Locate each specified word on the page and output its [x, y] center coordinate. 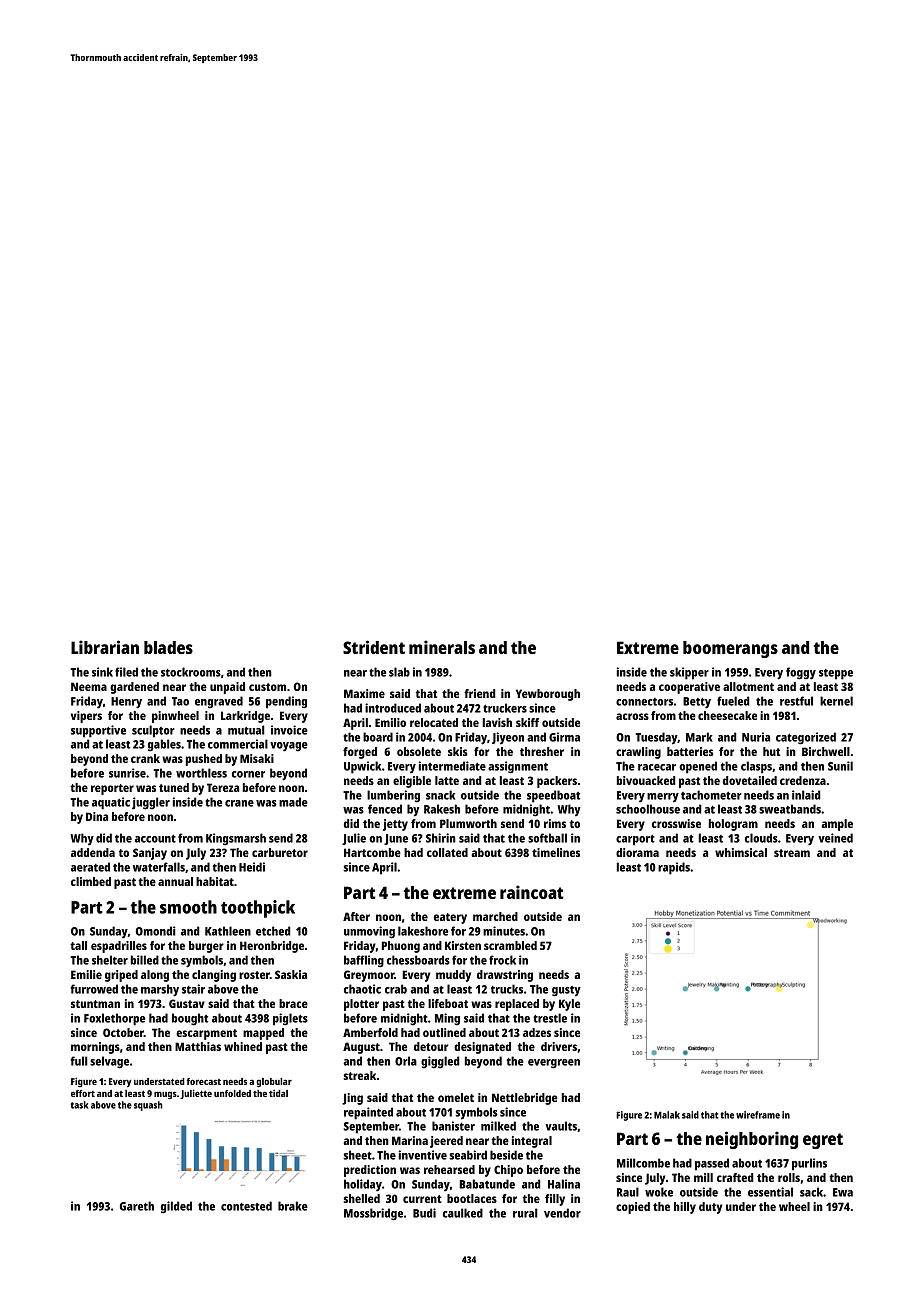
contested [246, 1206]
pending [286, 702]
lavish [497, 722]
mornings [95, 1048]
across [632, 716]
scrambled [510, 945]
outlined [444, 1032]
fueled [733, 701]
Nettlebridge [524, 1099]
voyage [289, 747]
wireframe [758, 1115]
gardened [134, 688]
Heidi [252, 867]
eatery [450, 918]
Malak [667, 1115]
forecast [204, 1081]
